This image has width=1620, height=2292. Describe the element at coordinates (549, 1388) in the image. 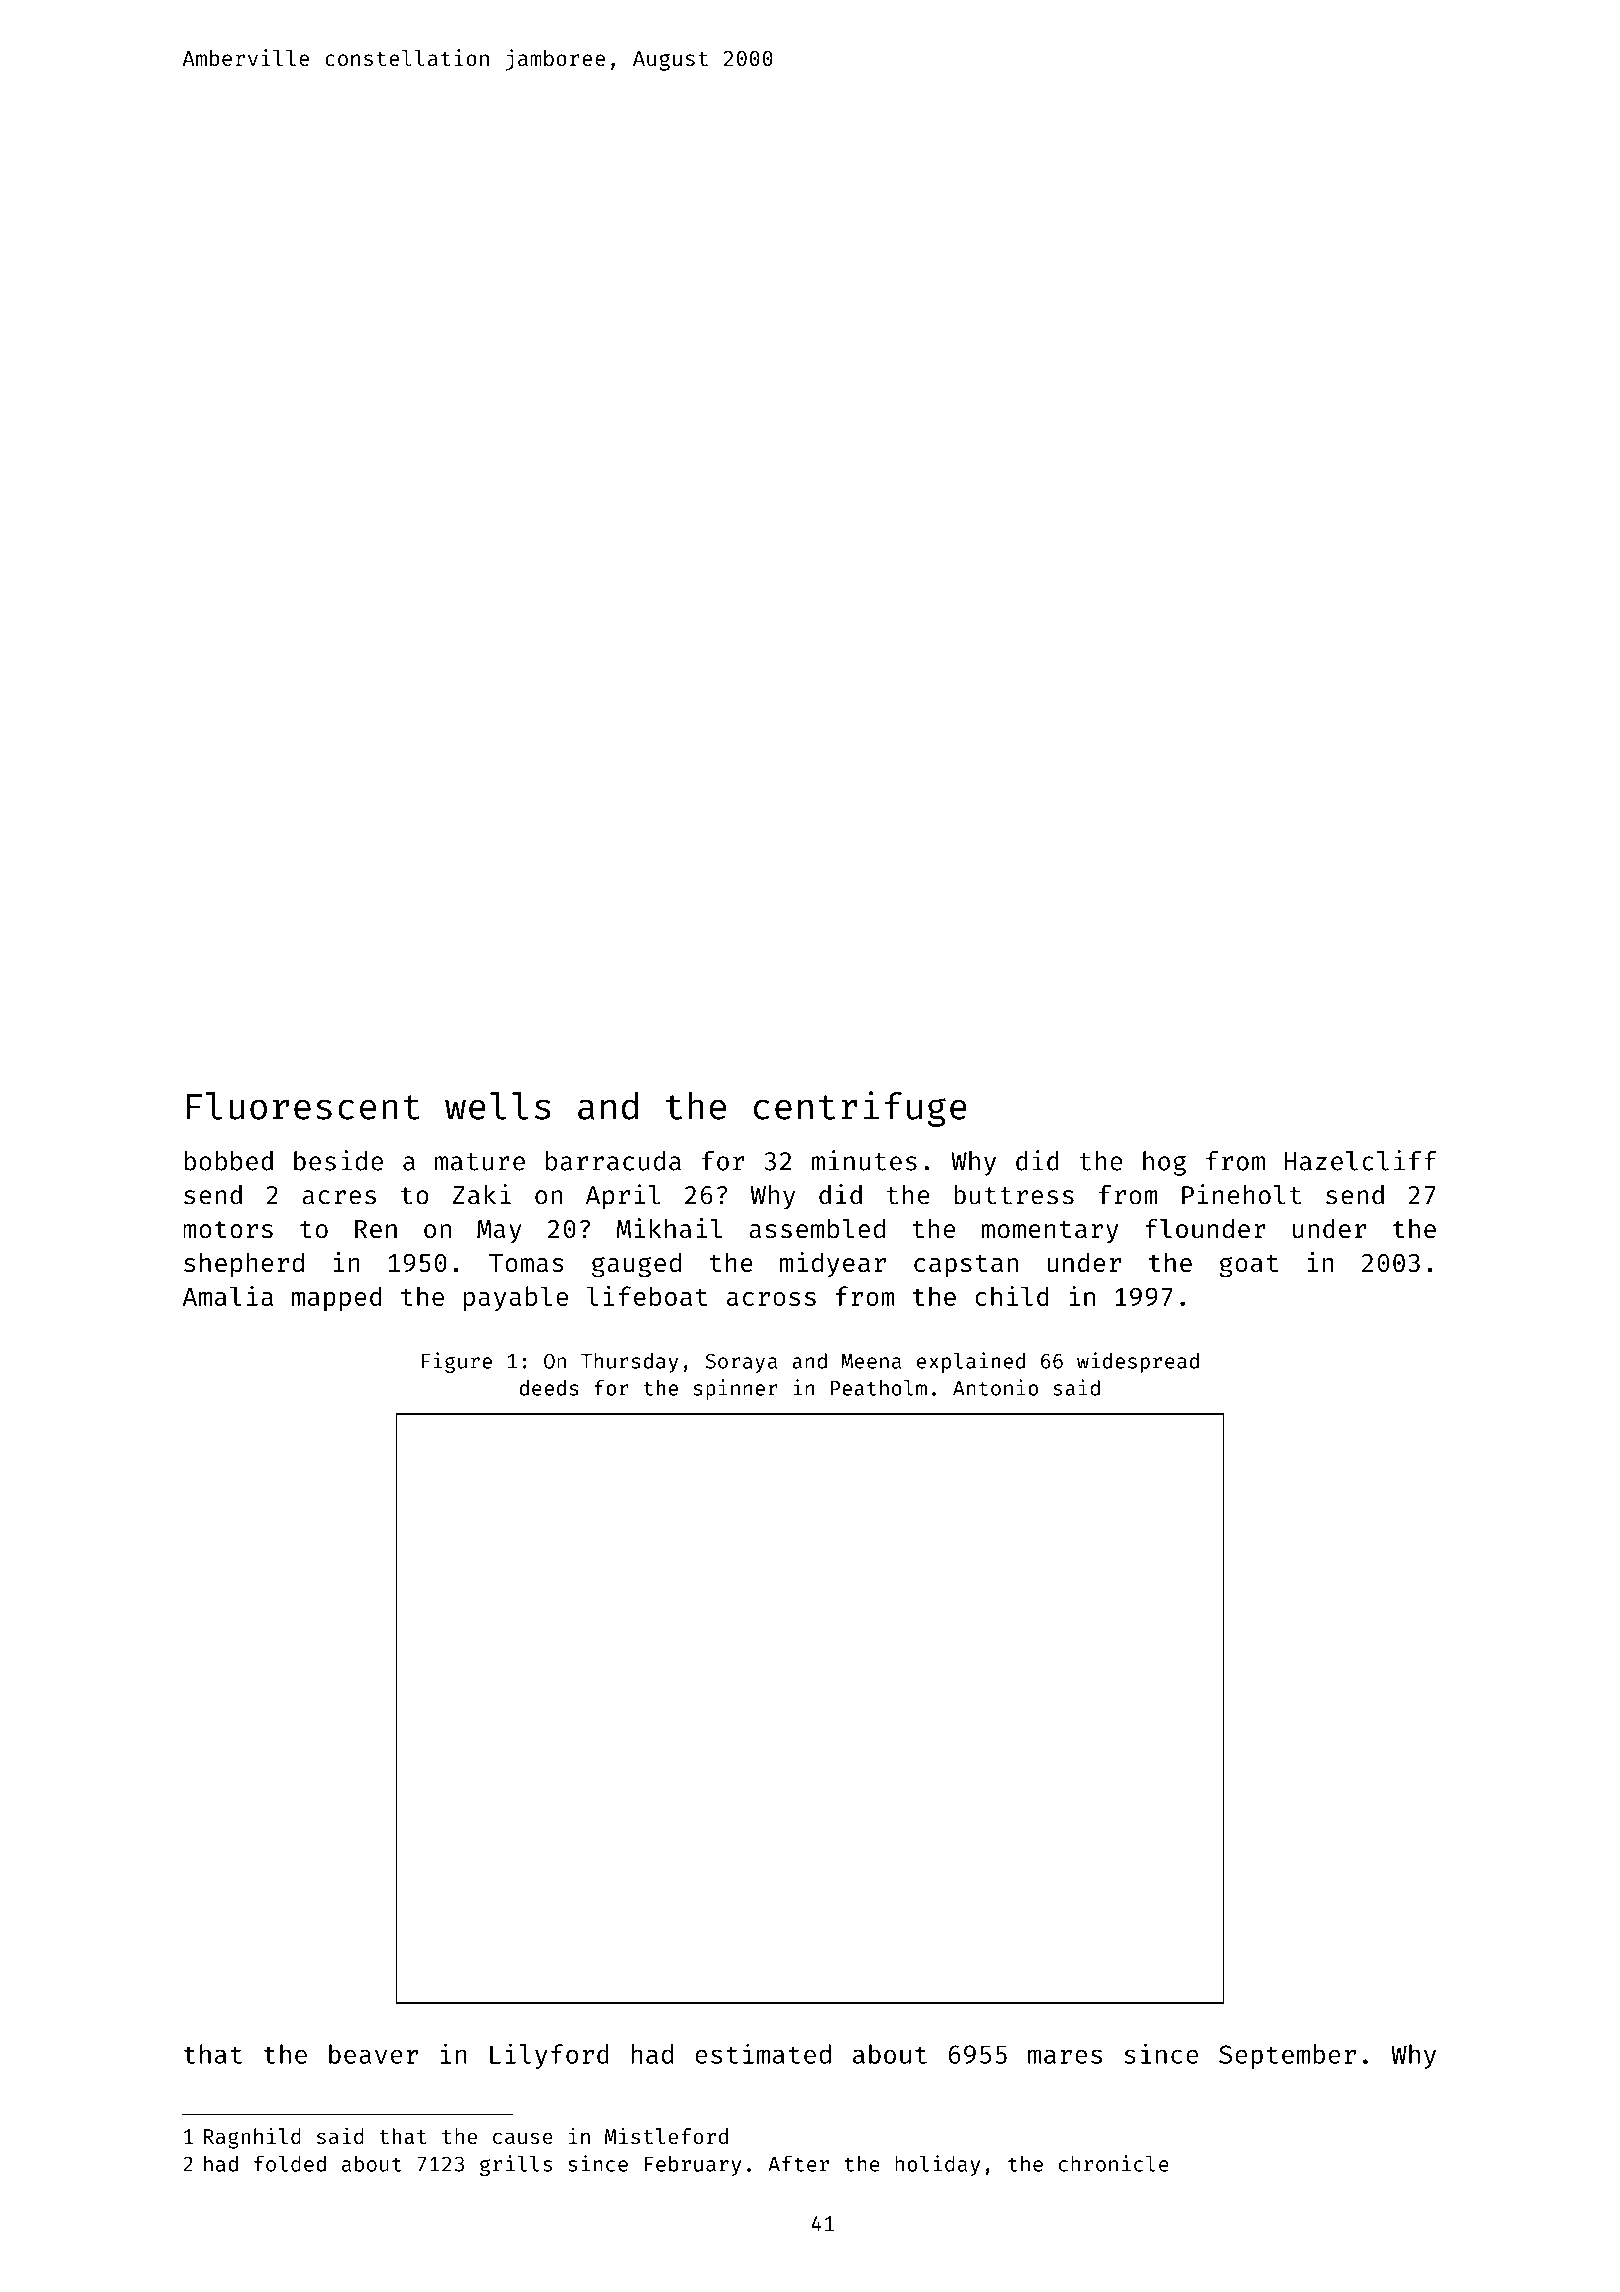

I see `deeds` at that location.
